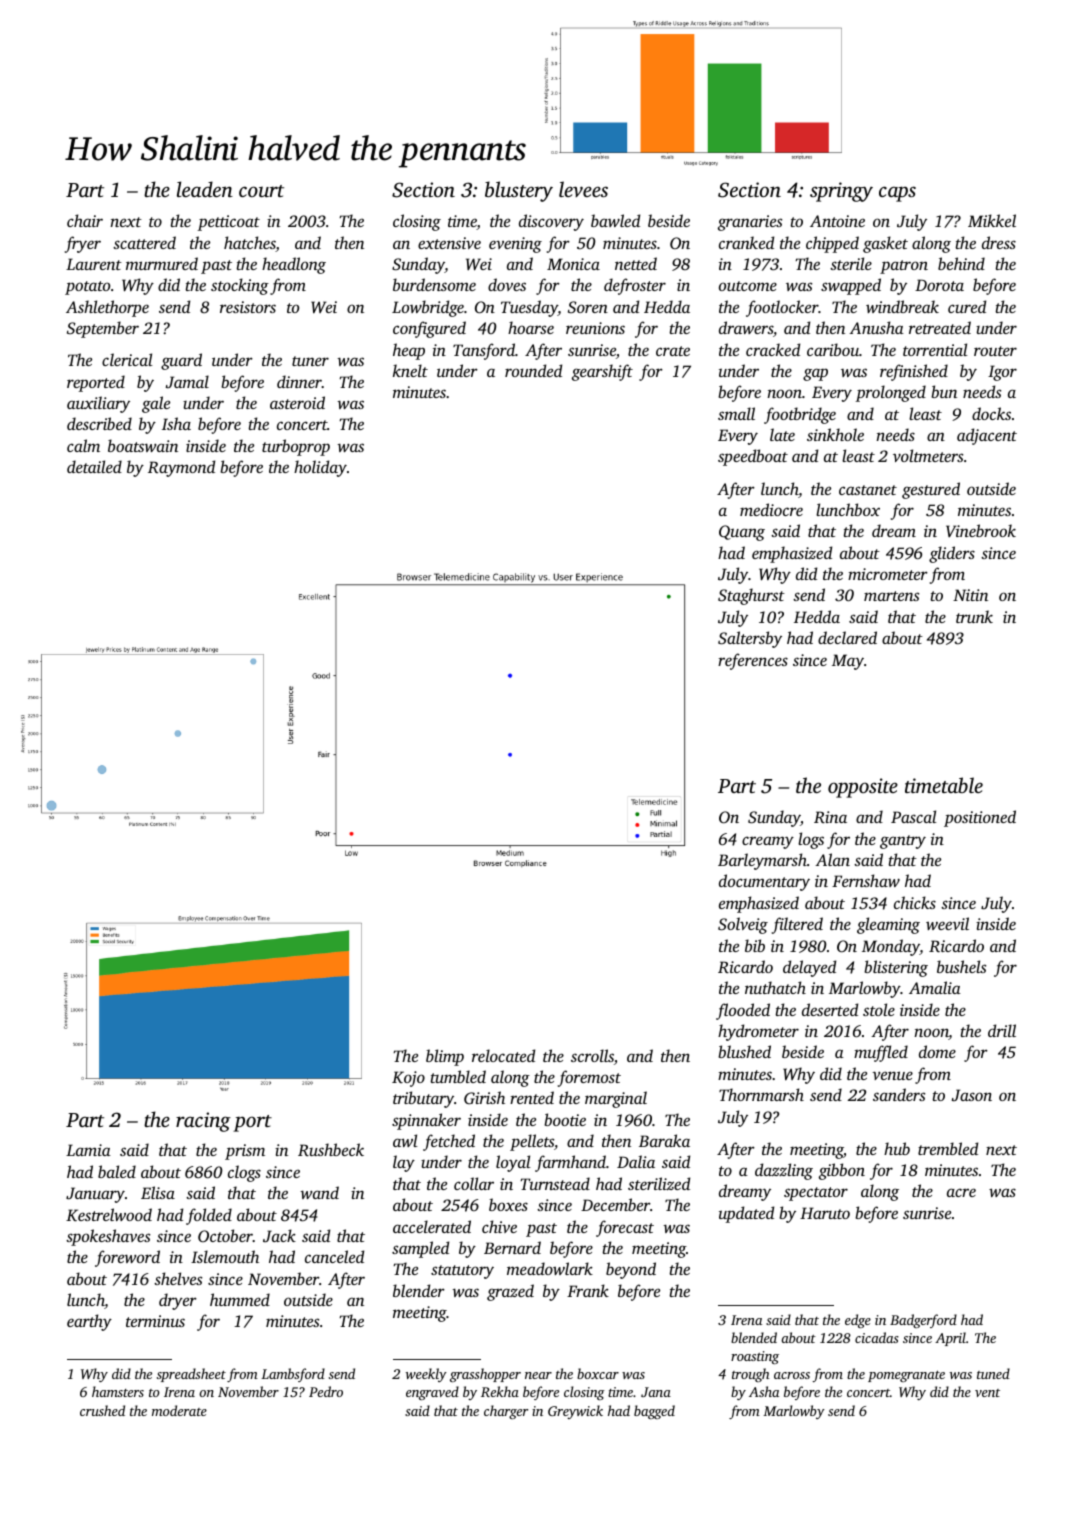 The height and width of the screenshot is (1532, 1083). Describe the element at coordinates (102, 1410) in the screenshot. I see `crushed` at that location.
